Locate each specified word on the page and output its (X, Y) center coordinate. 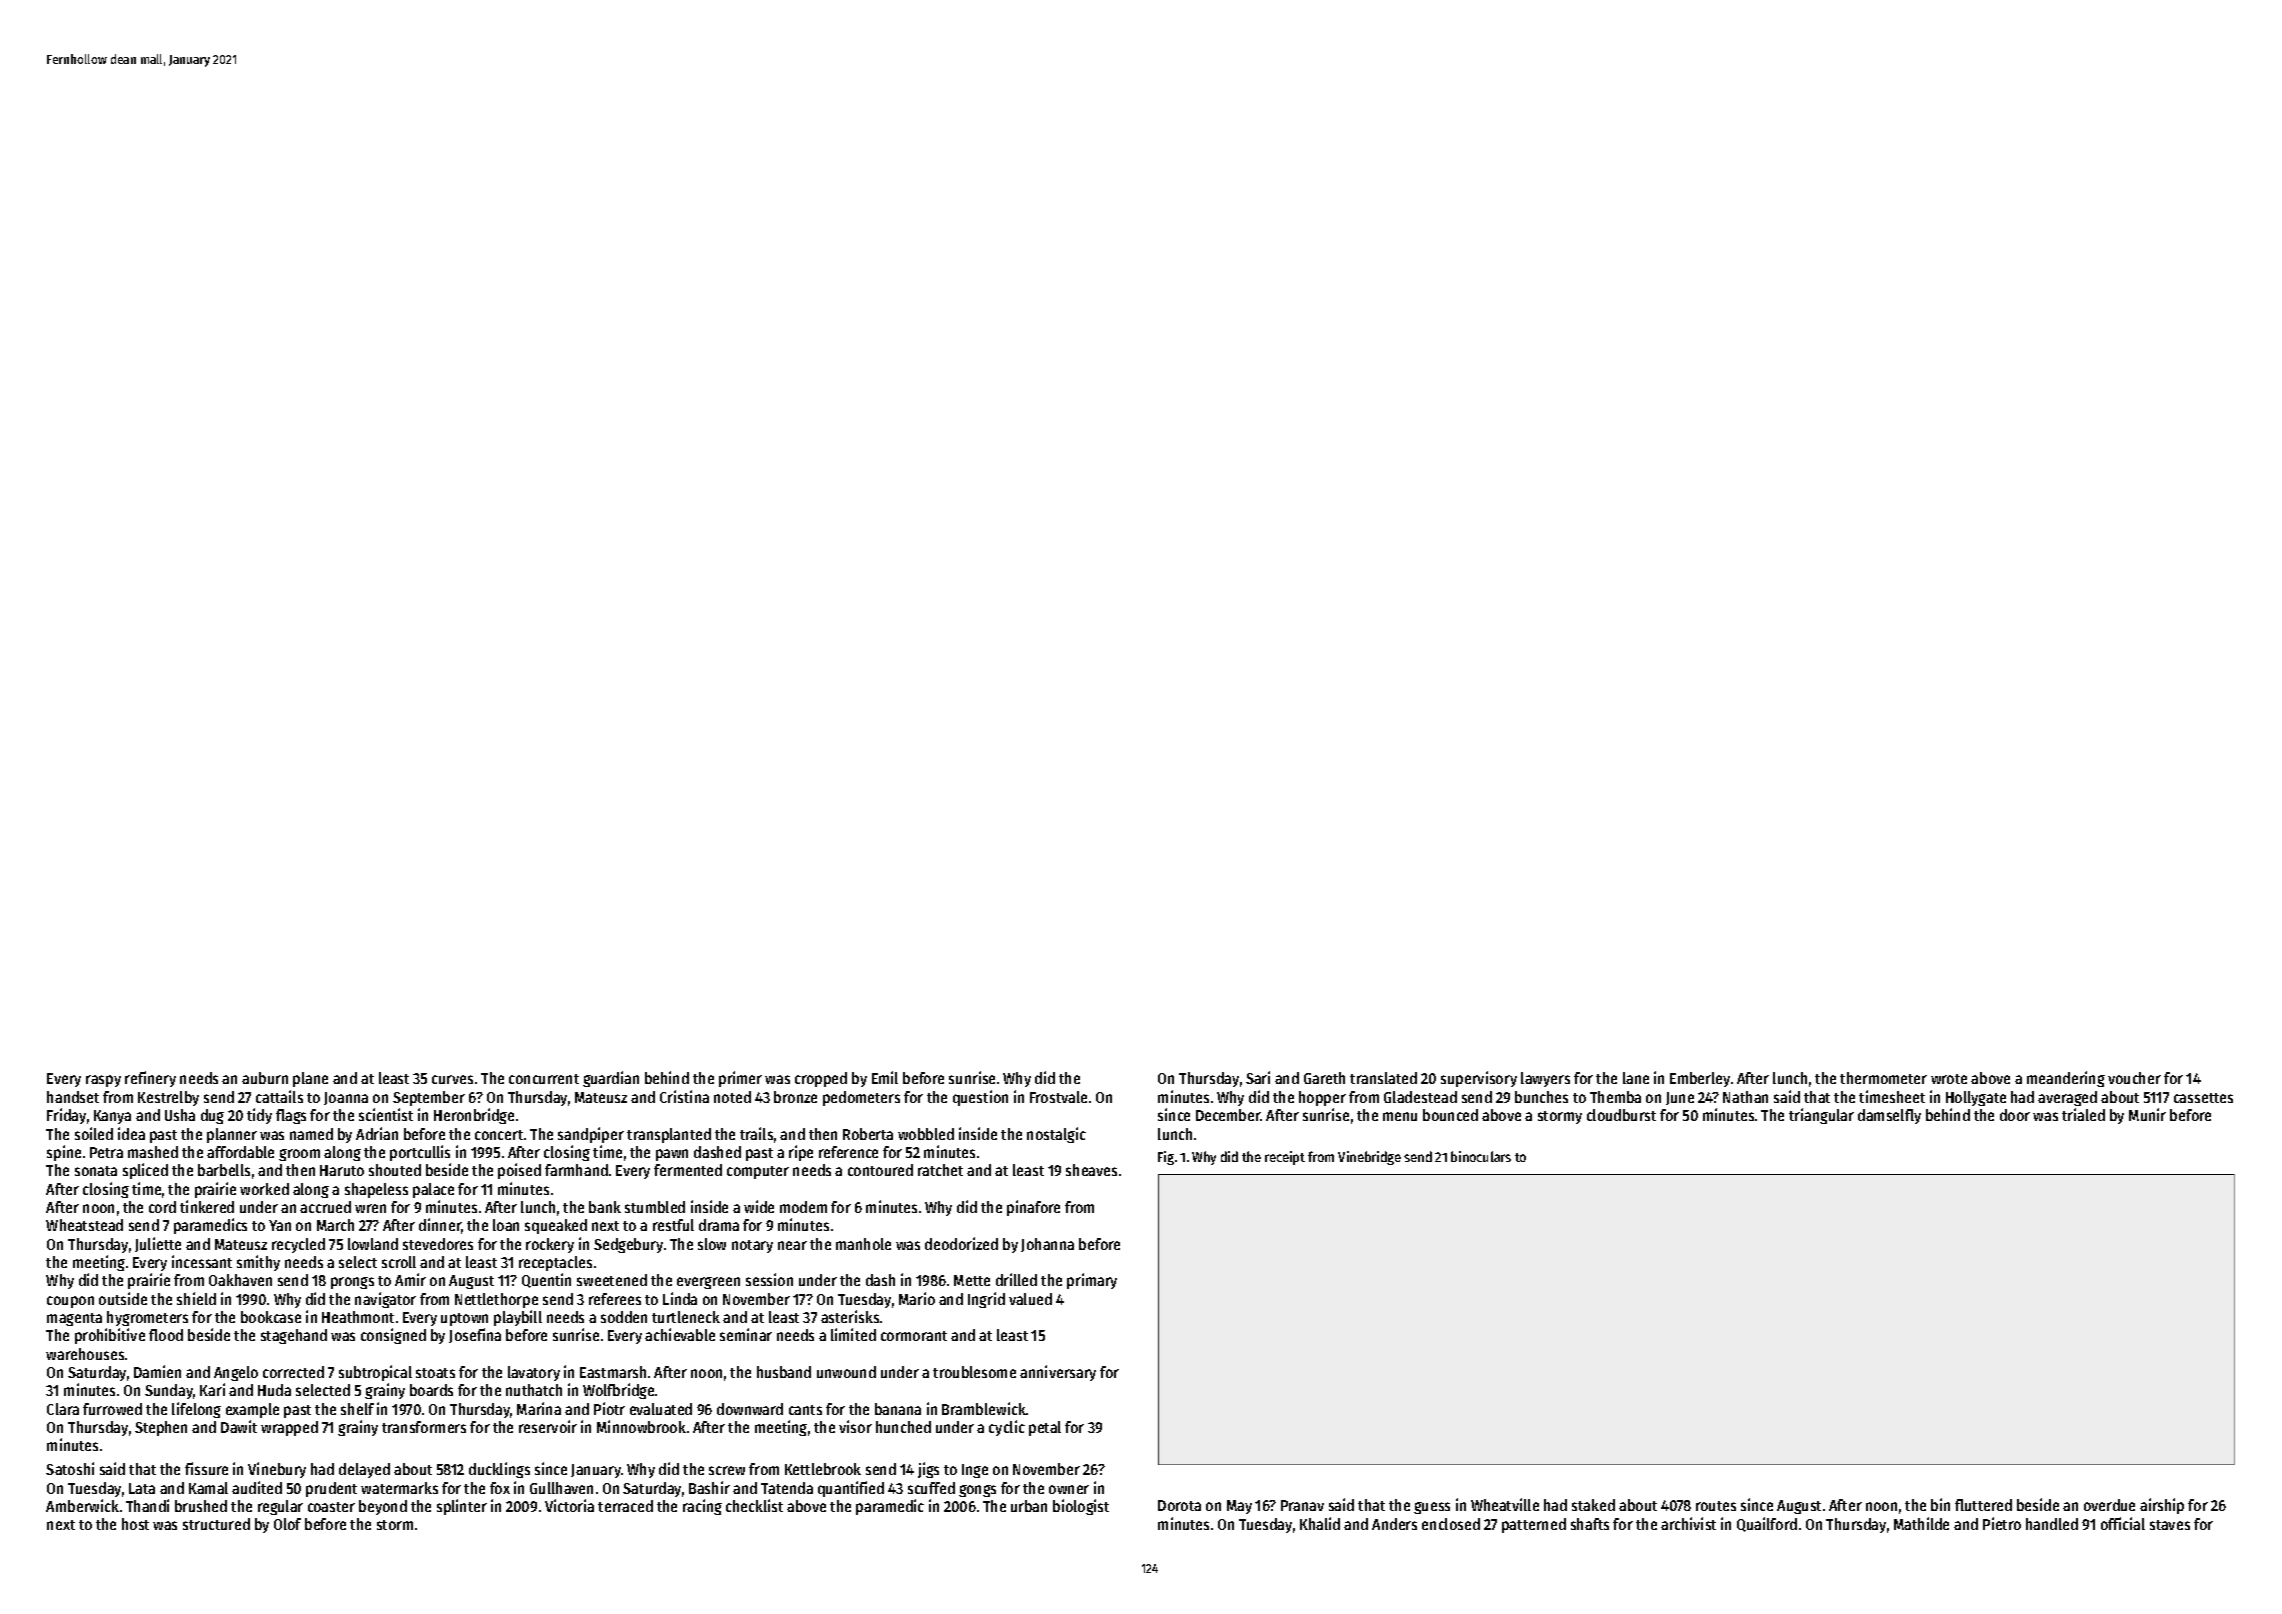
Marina (539, 1408)
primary (1092, 1281)
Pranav (1302, 1505)
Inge (975, 1471)
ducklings (499, 1470)
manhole (863, 1244)
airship (2162, 1506)
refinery (150, 1079)
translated (1383, 1078)
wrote (1949, 1079)
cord (162, 1207)
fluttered (1983, 1505)
